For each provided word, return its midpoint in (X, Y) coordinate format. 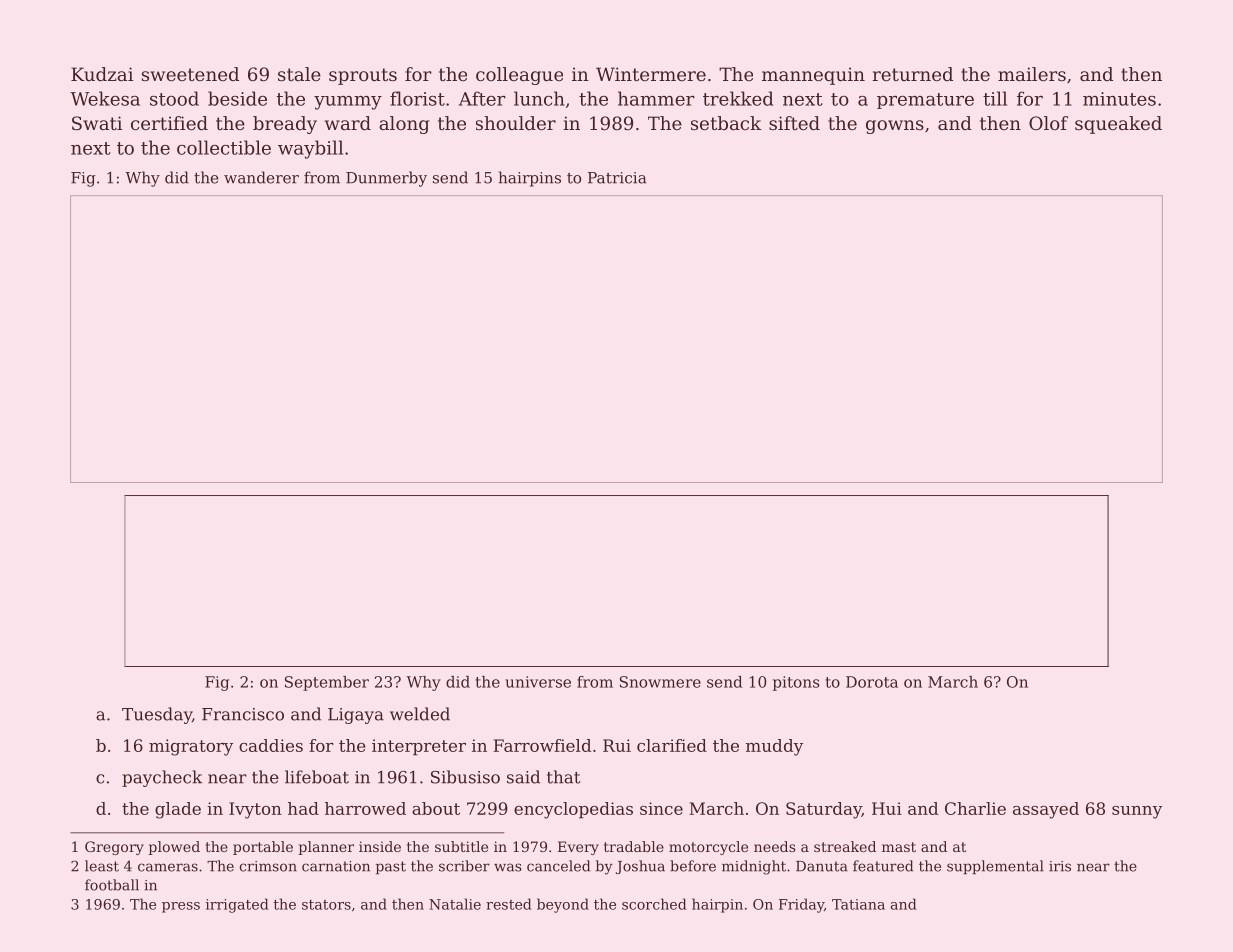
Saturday (824, 810)
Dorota (872, 682)
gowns (895, 127)
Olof (1048, 123)
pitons (796, 683)
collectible (224, 147)
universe (538, 682)
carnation (336, 866)
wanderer (261, 177)
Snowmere (660, 682)
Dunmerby (386, 179)
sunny (1137, 812)
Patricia (617, 178)
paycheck (162, 778)
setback (726, 123)
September (327, 683)
